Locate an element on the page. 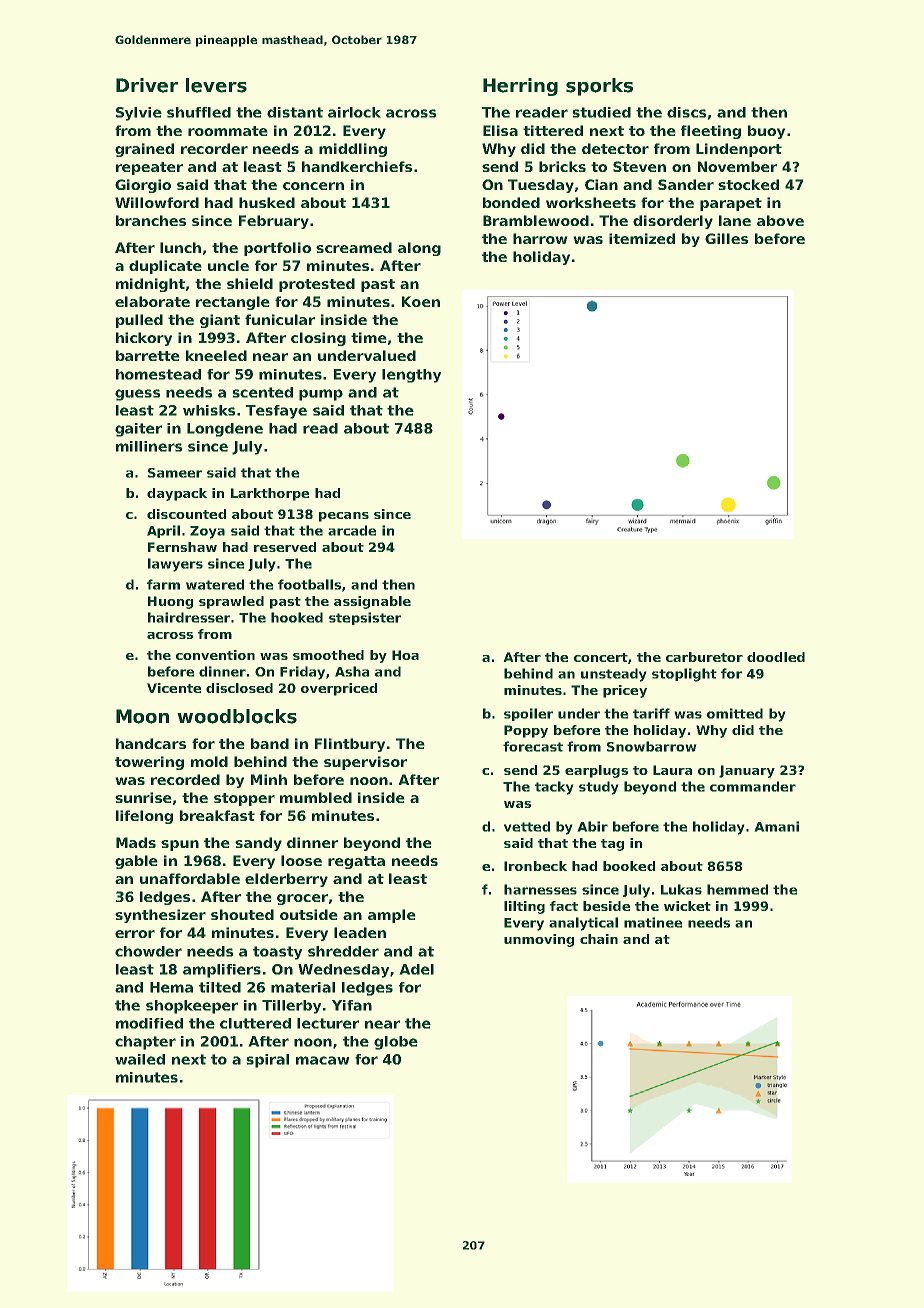 Image resolution: width=924 pixels, height=1308 pixels. airlock is located at coordinates (354, 112).
